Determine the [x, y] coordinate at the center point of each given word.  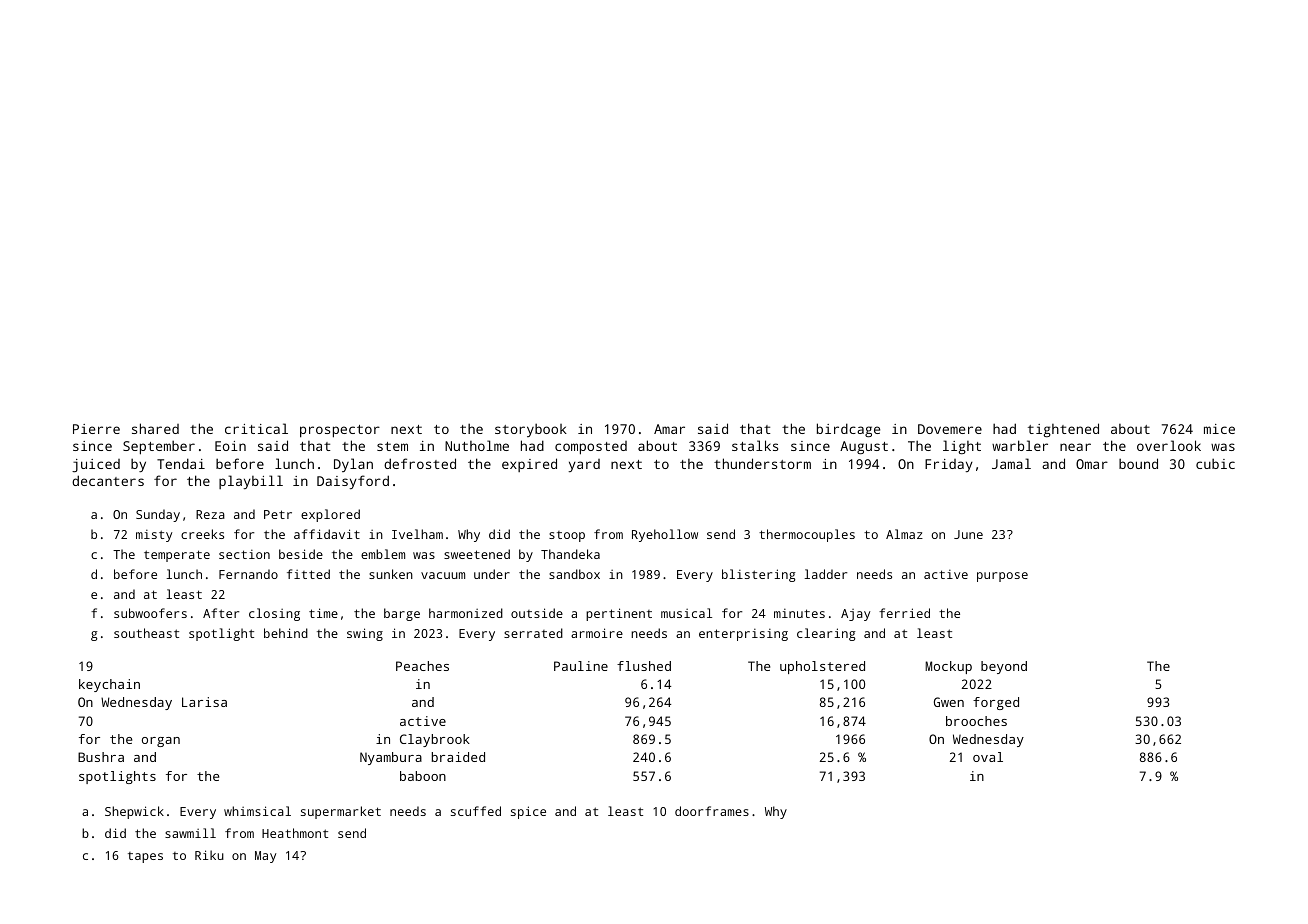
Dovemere [950, 429]
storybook [531, 430]
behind [286, 633]
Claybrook [435, 740]
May [265, 857]
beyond [1004, 667]
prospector [340, 431]
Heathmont [295, 833]
